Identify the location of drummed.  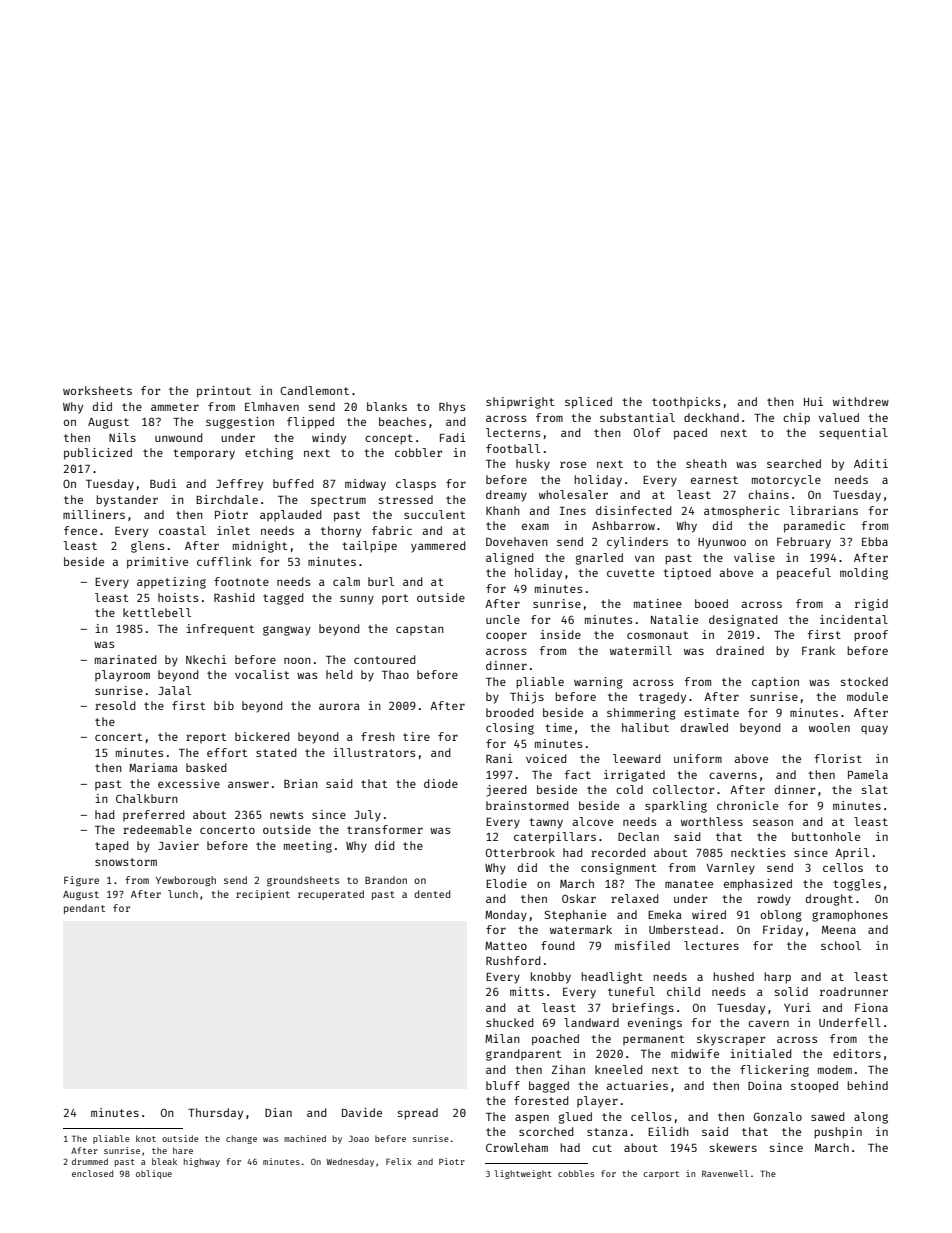
(90, 1161).
